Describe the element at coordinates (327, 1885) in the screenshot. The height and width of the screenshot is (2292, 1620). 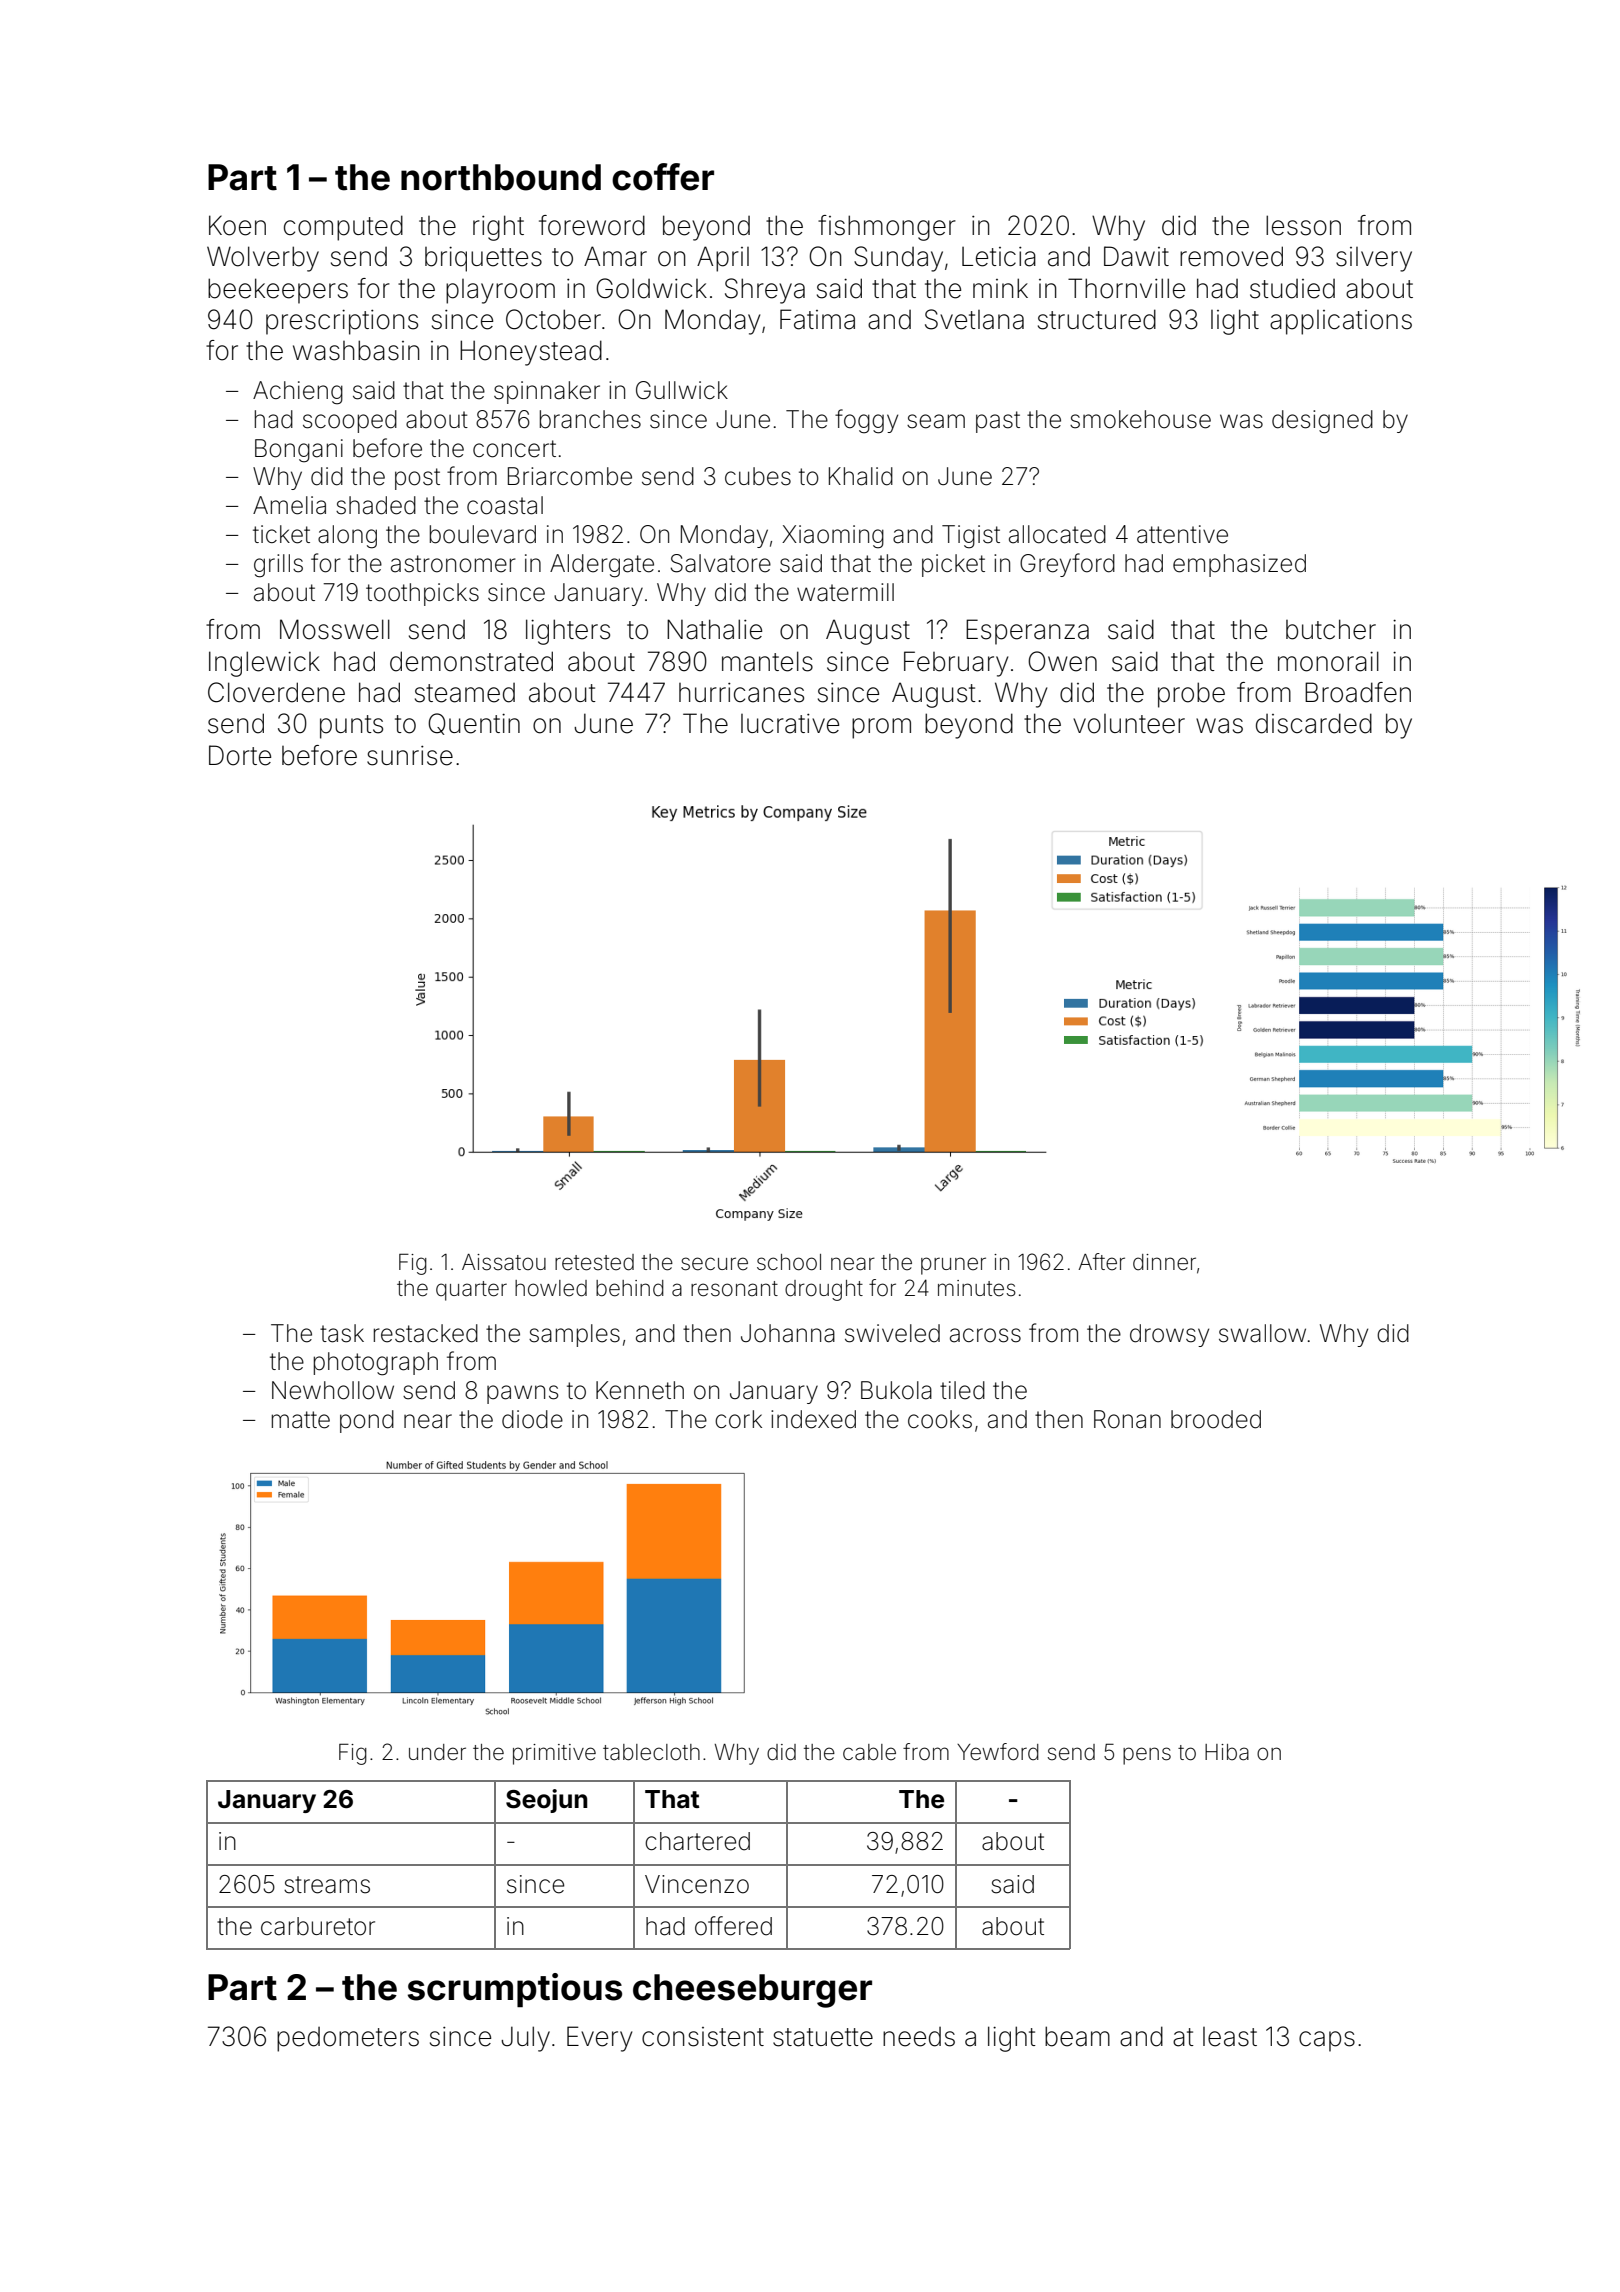
I see `streams` at that location.
